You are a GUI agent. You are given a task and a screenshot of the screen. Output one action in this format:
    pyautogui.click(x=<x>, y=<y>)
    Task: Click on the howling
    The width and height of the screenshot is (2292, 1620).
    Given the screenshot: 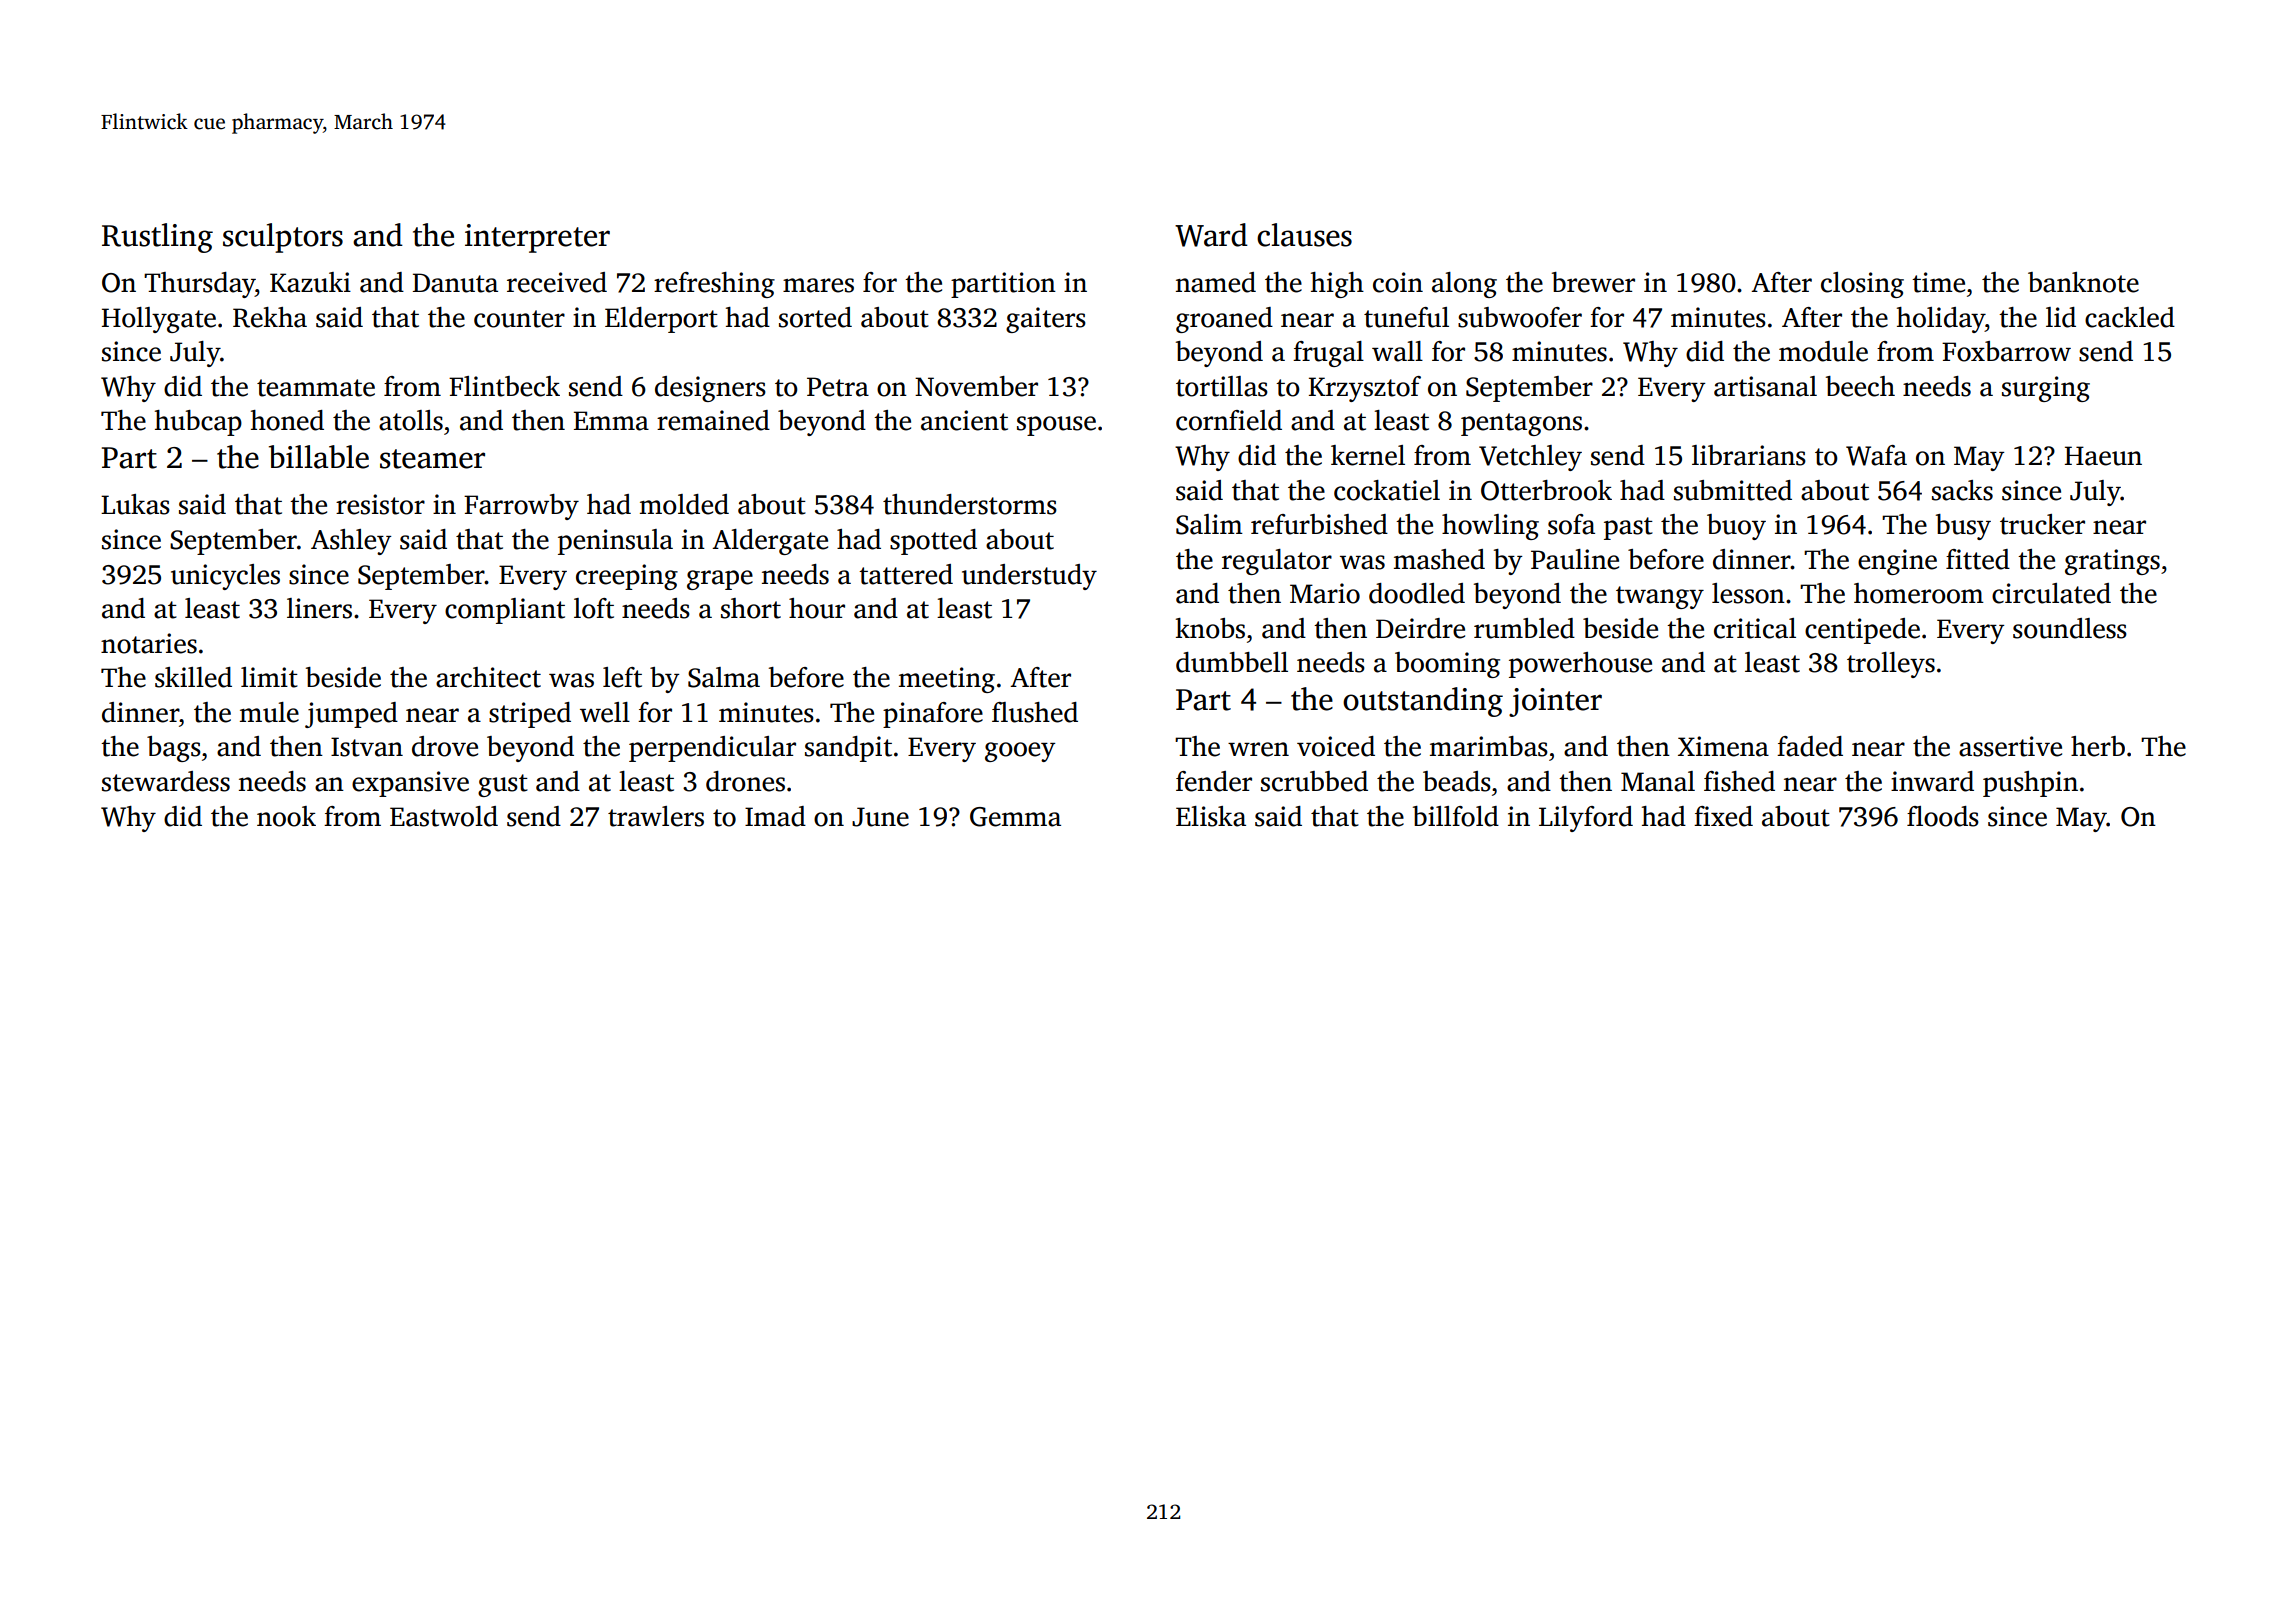 What is the action you would take?
    pyautogui.click(x=1490, y=527)
